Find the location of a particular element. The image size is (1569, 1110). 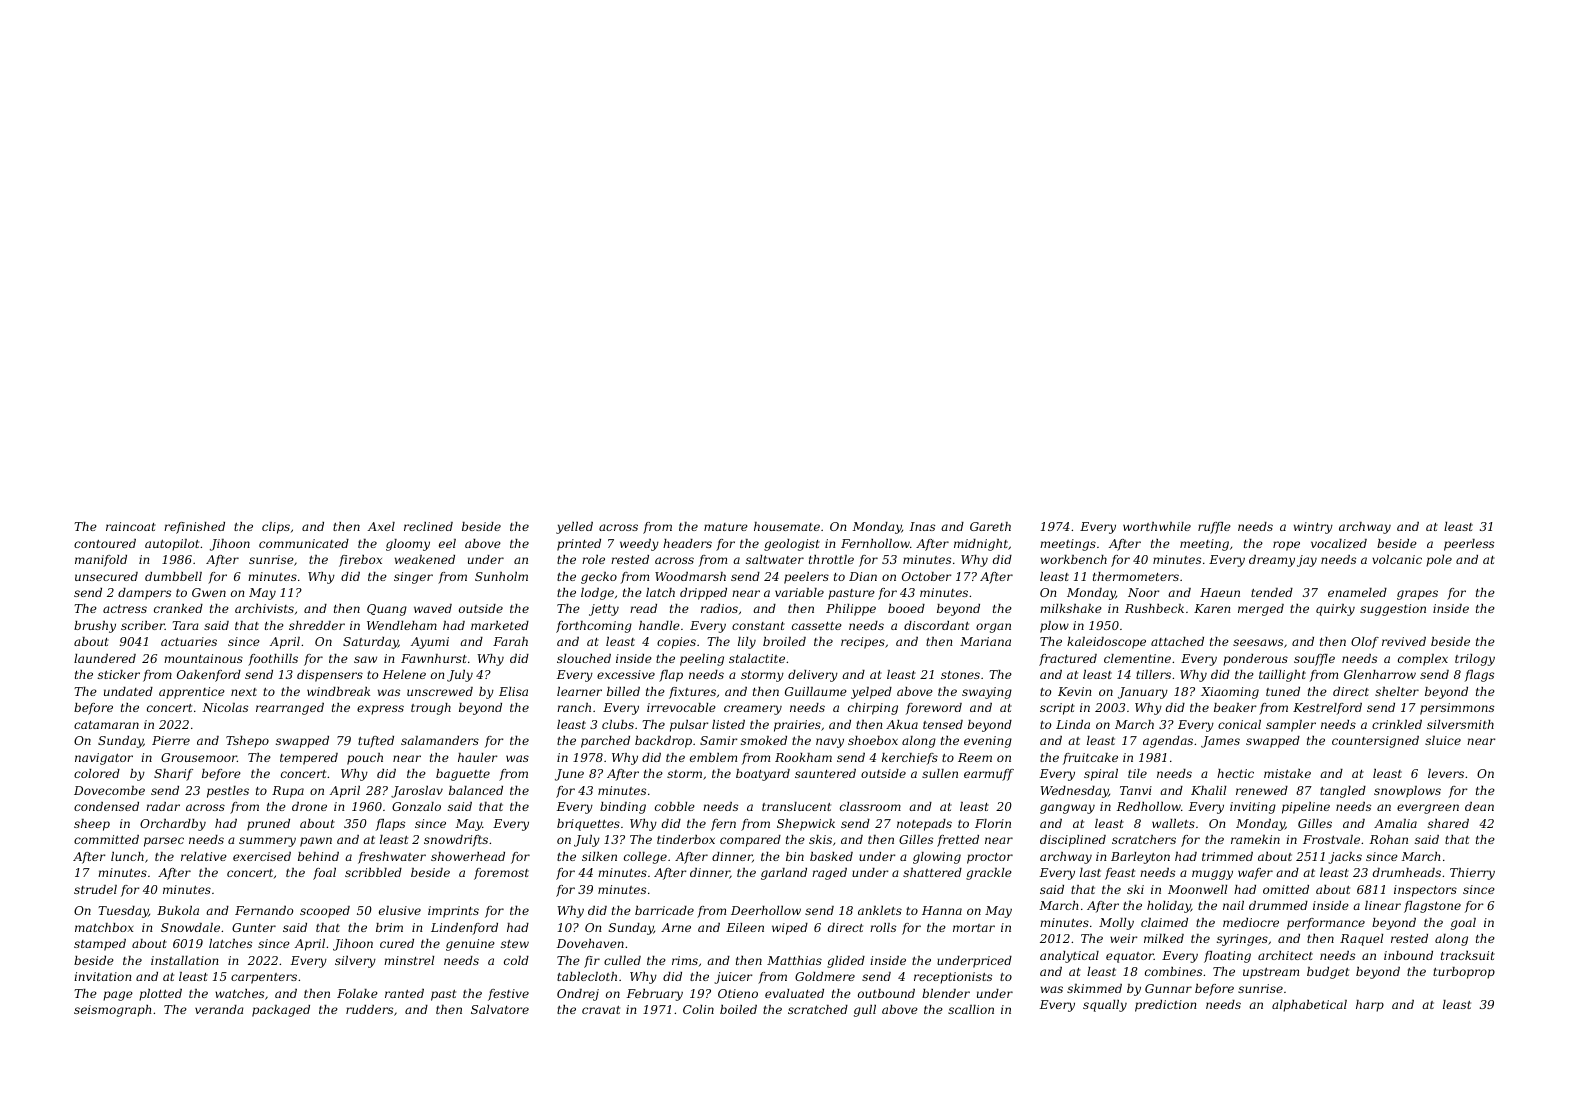

tinderbox is located at coordinates (686, 839).
